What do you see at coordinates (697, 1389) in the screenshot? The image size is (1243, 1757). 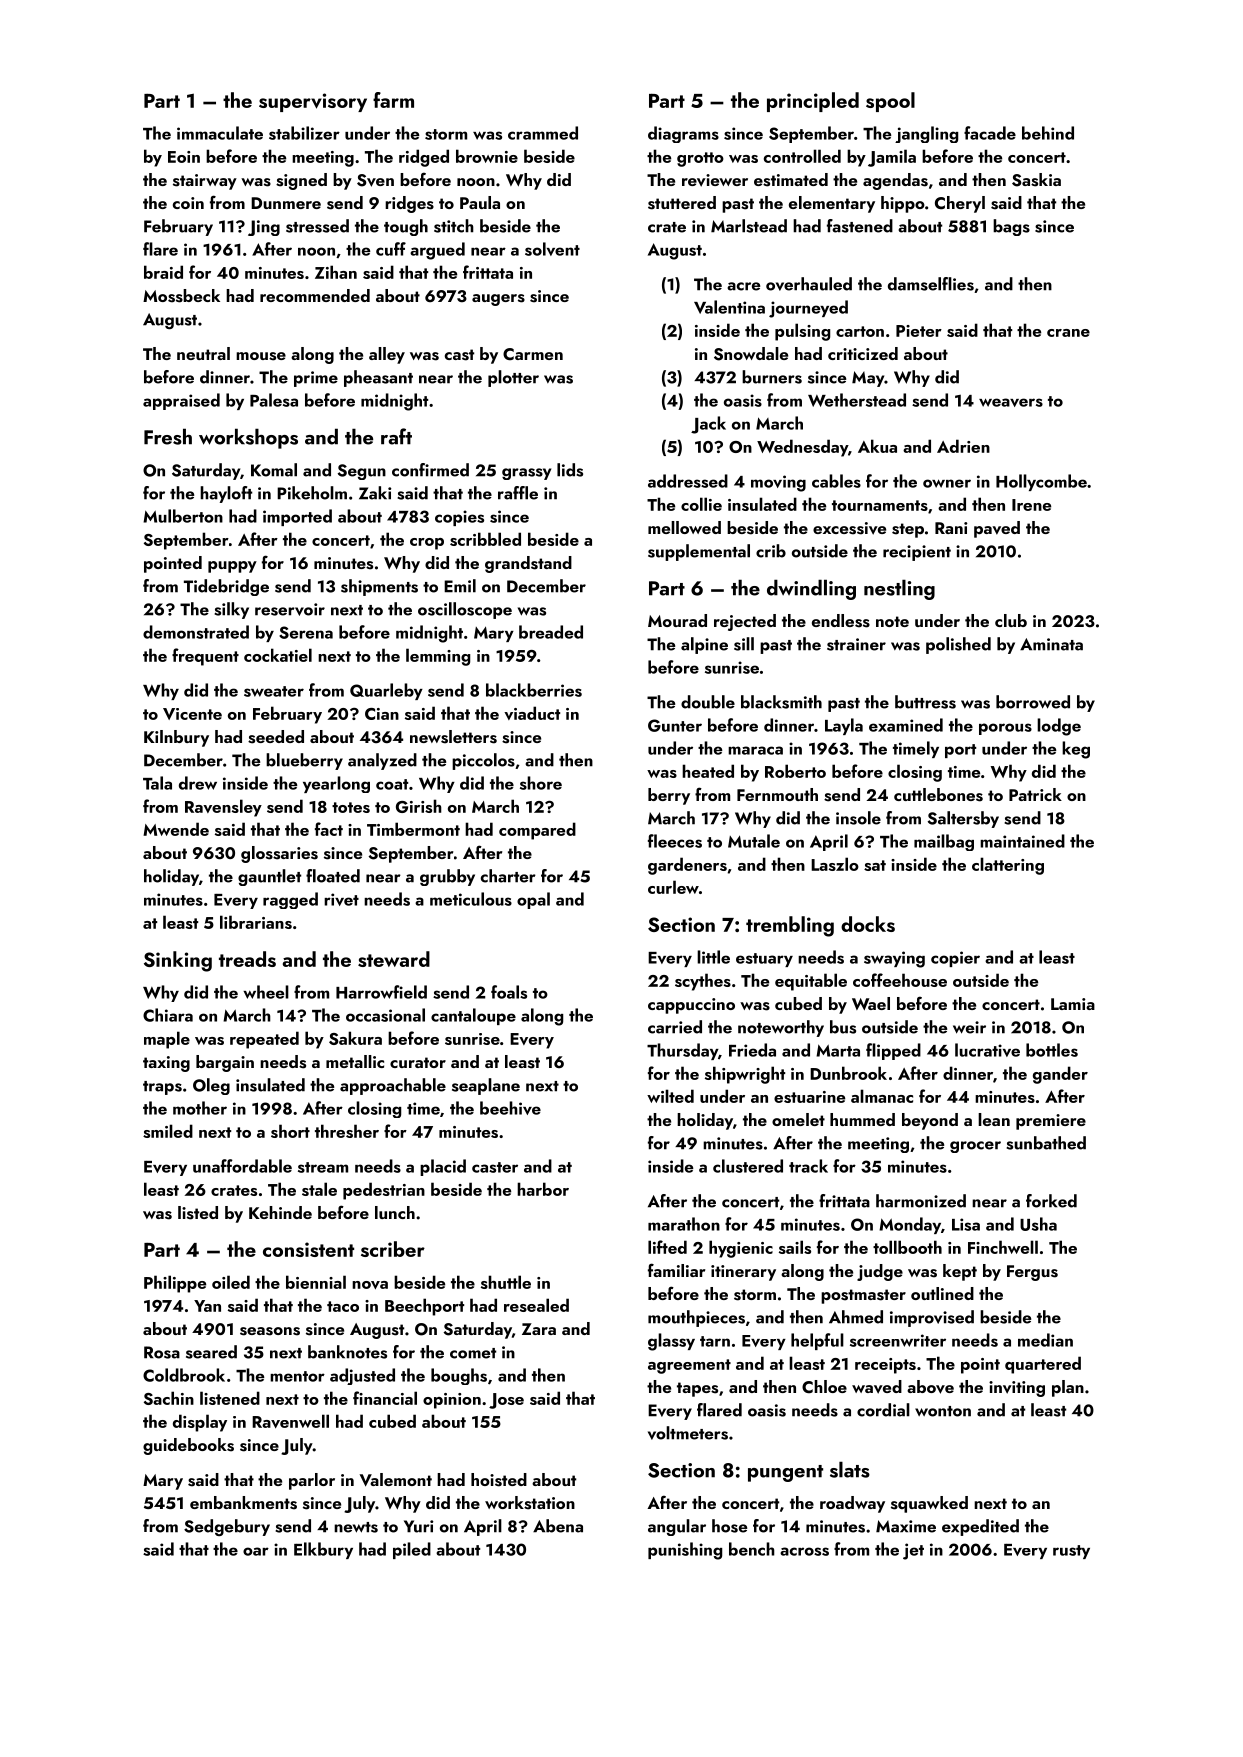 I see `tapes` at bounding box center [697, 1389].
